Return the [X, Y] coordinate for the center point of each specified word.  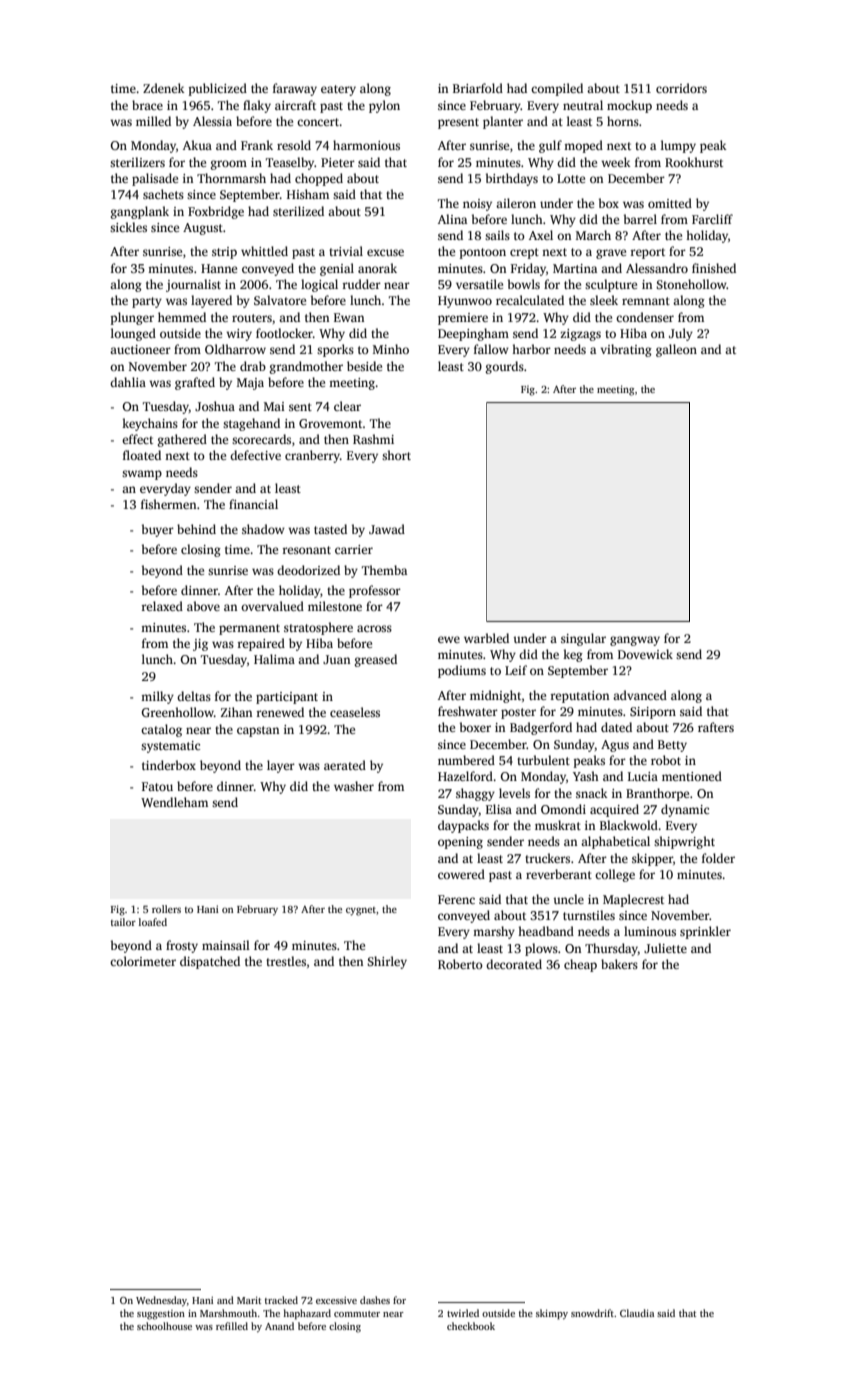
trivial [346, 251]
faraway [295, 89]
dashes [375, 1300]
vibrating [626, 350]
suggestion [161, 1315]
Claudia [637, 1313]
